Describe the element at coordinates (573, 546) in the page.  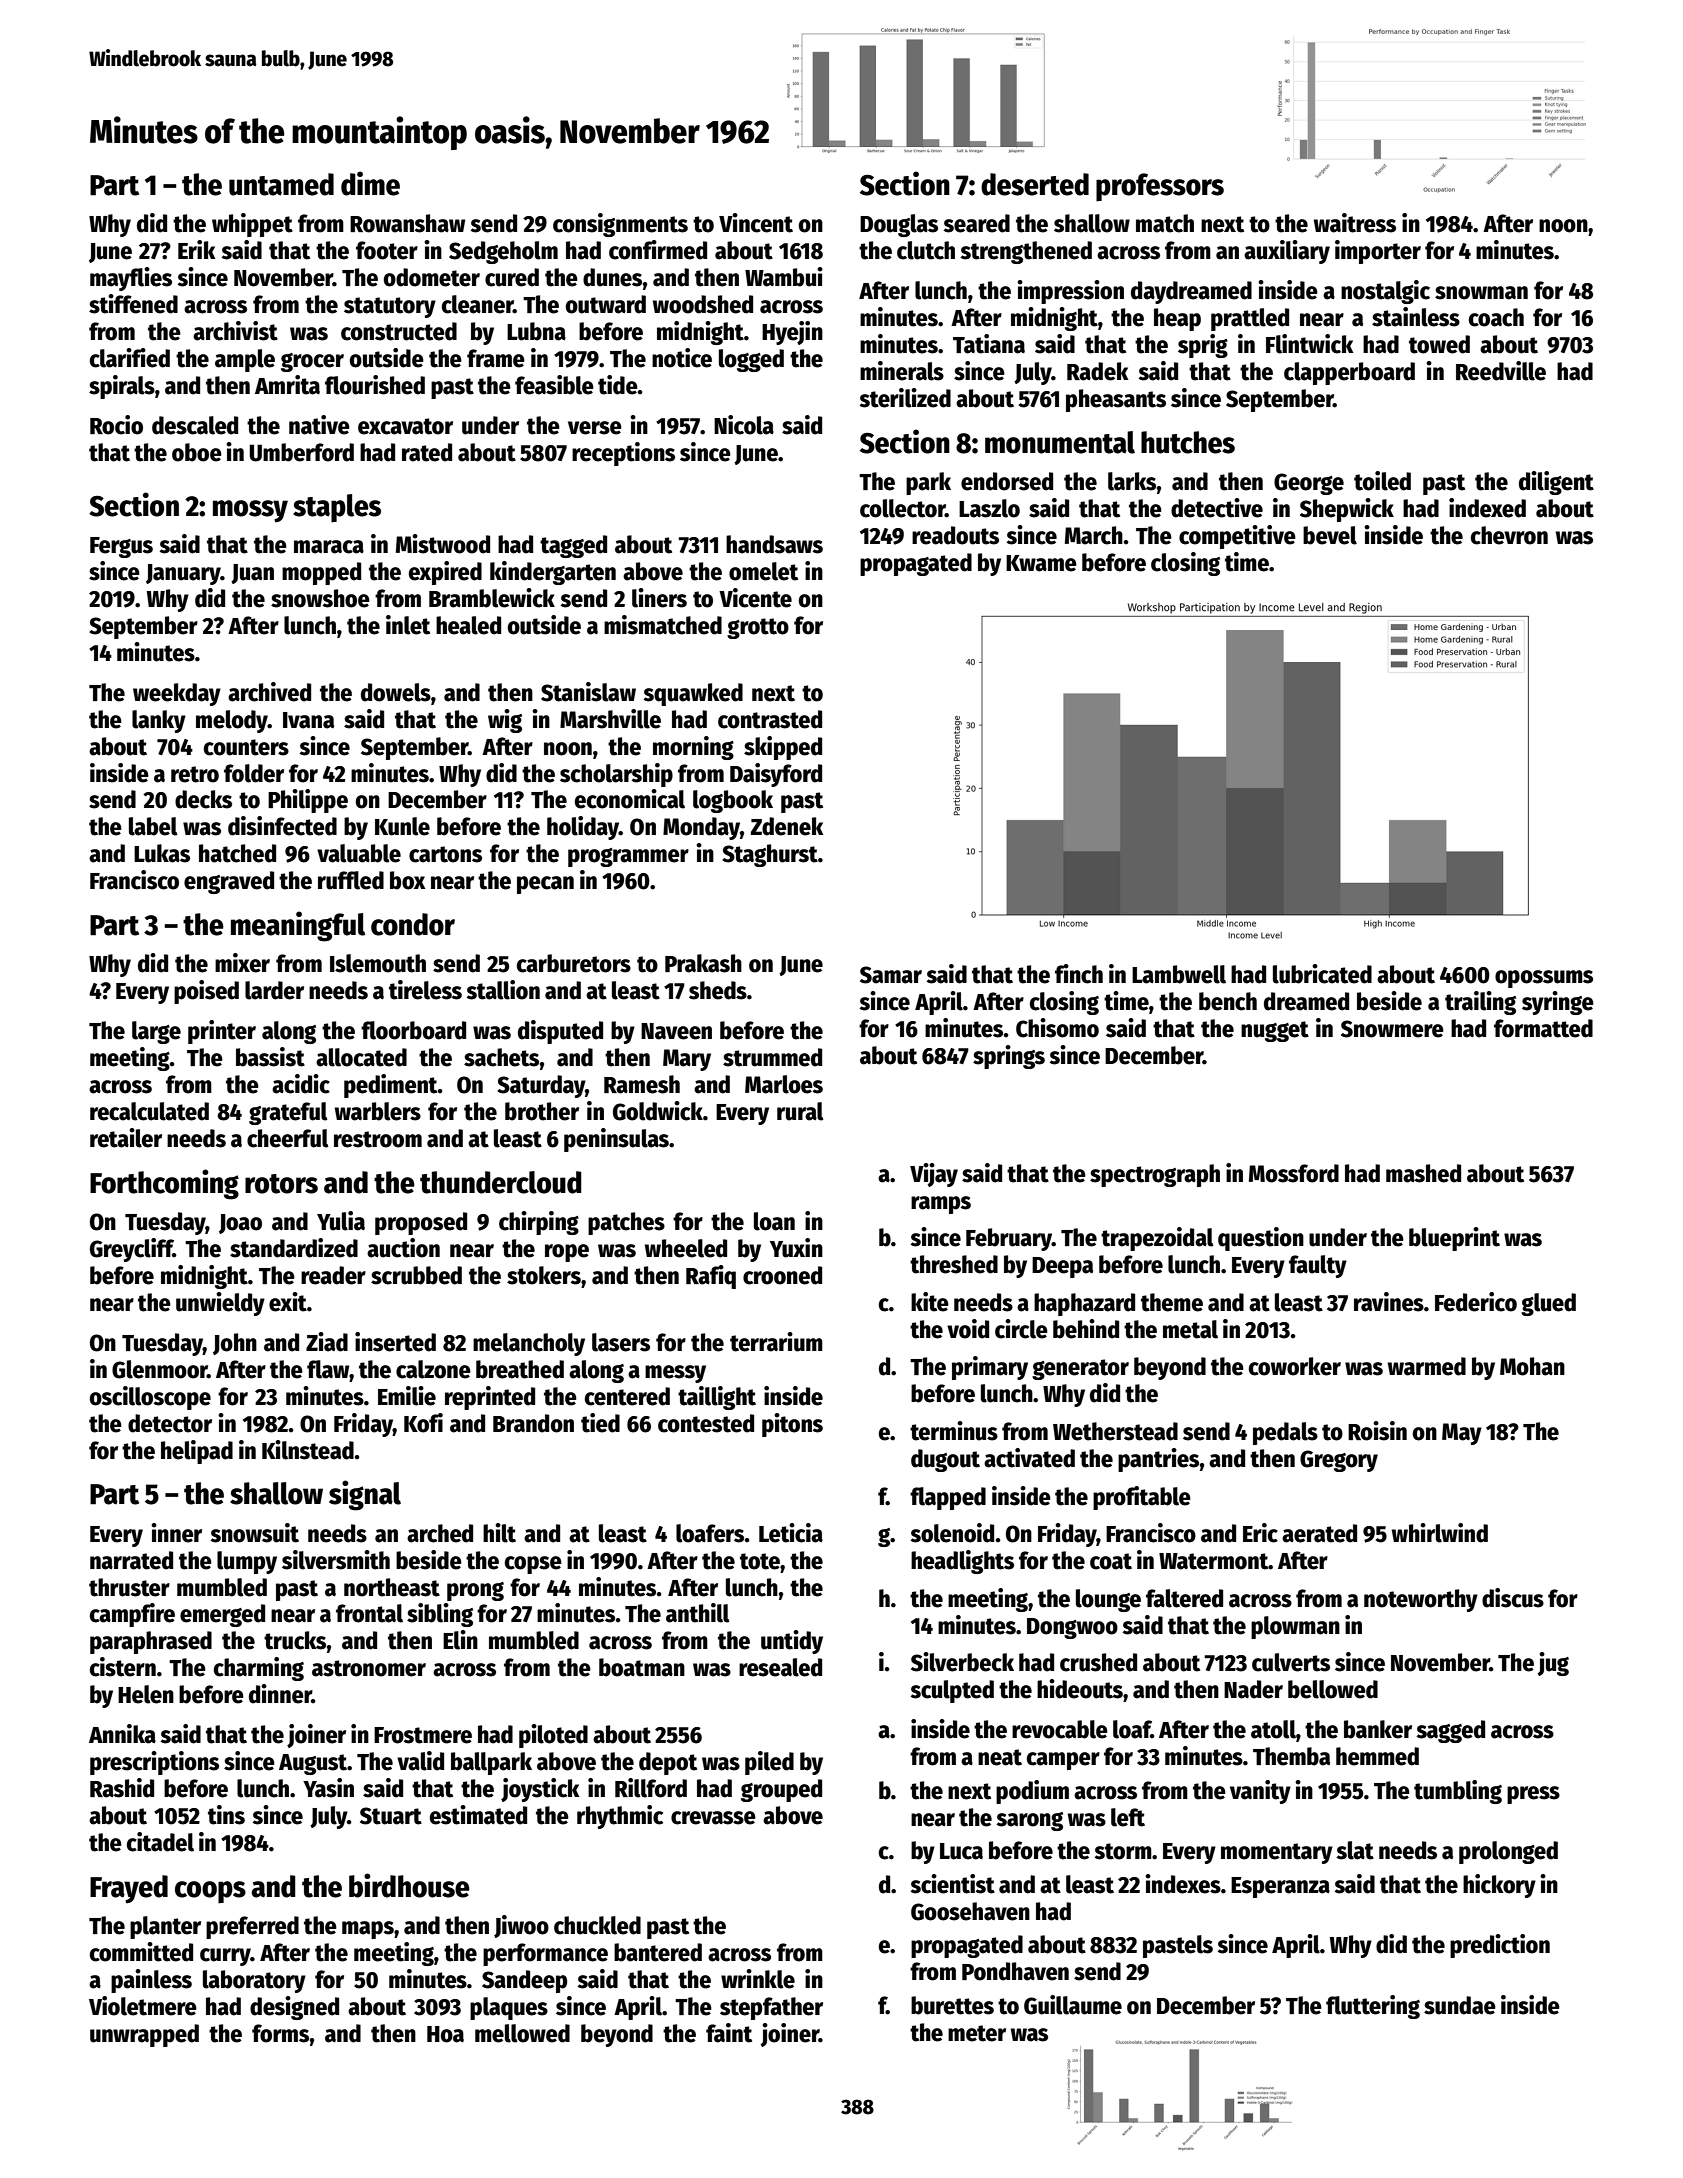
I see `tagged` at that location.
